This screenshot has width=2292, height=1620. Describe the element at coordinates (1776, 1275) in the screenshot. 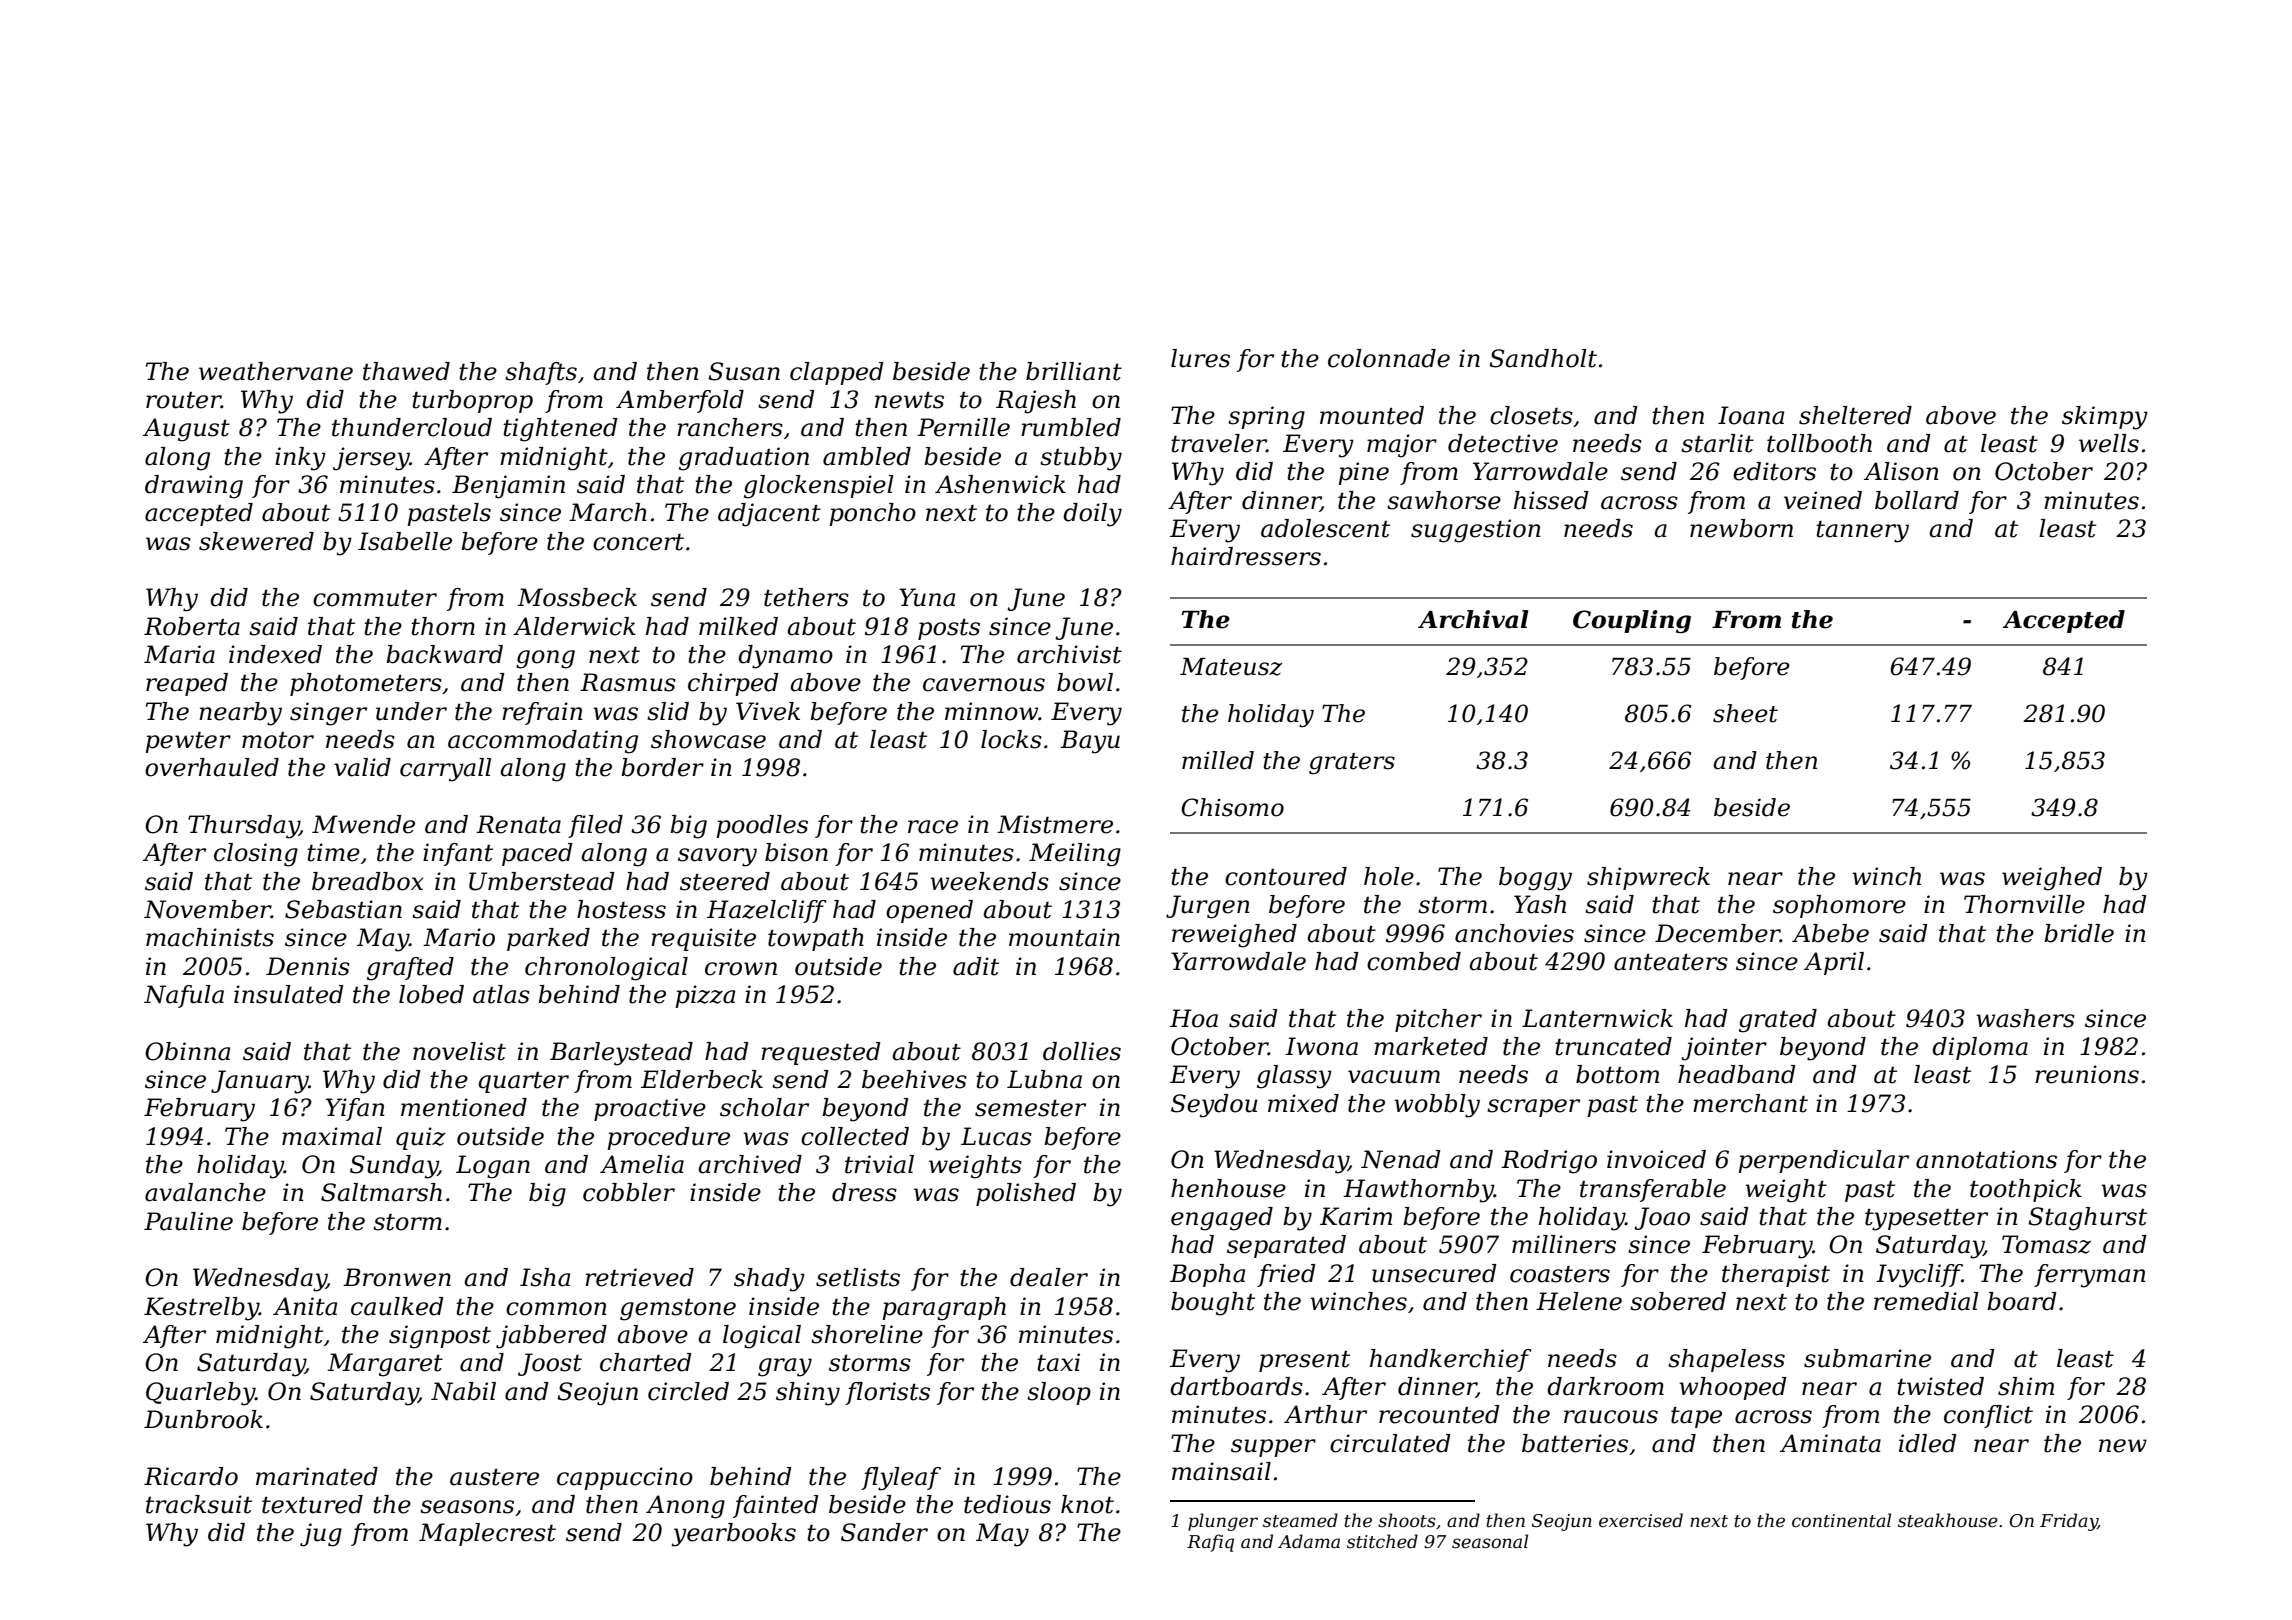

I see `therapist` at that location.
